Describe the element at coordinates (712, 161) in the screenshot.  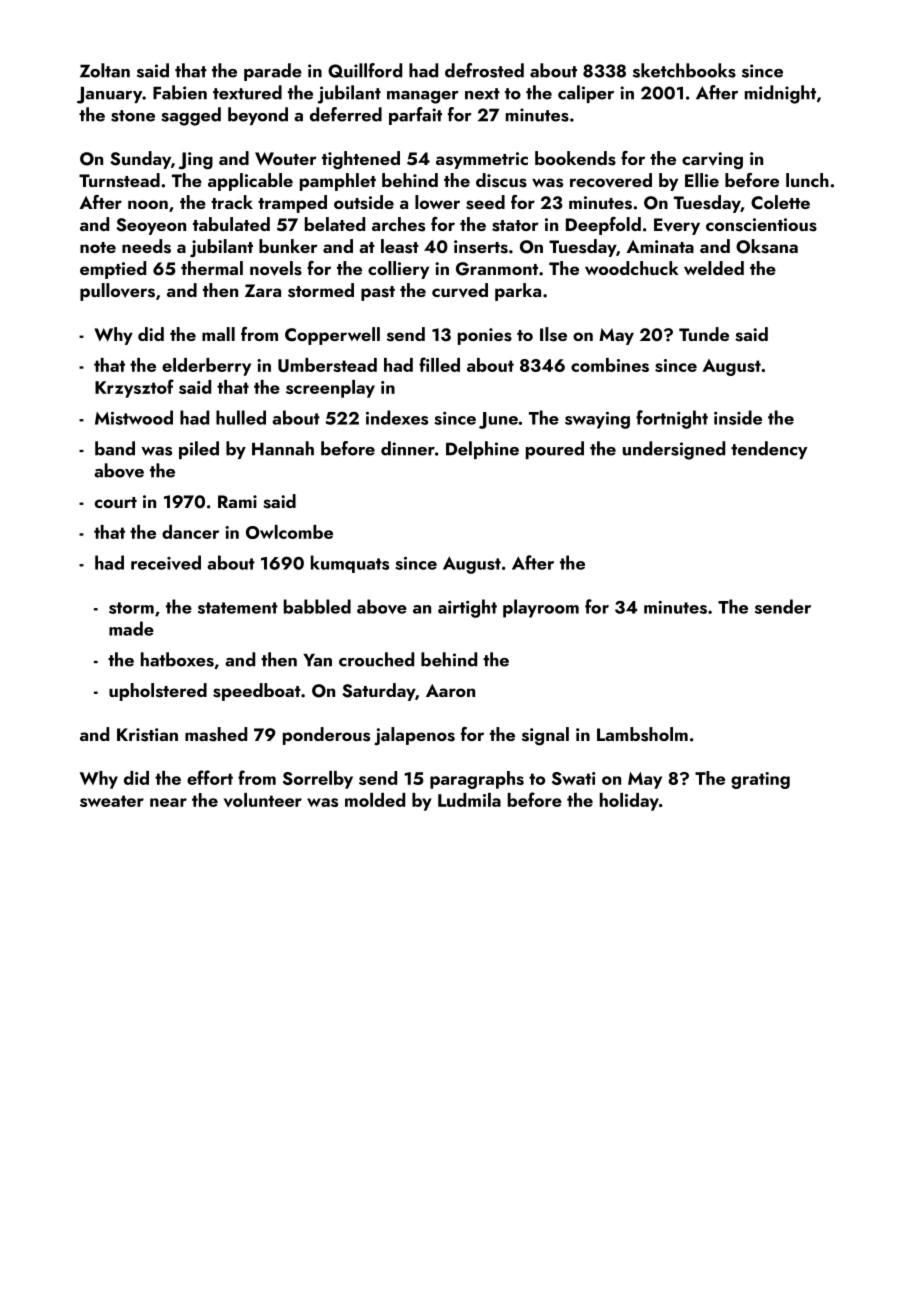
I see `carving` at that location.
